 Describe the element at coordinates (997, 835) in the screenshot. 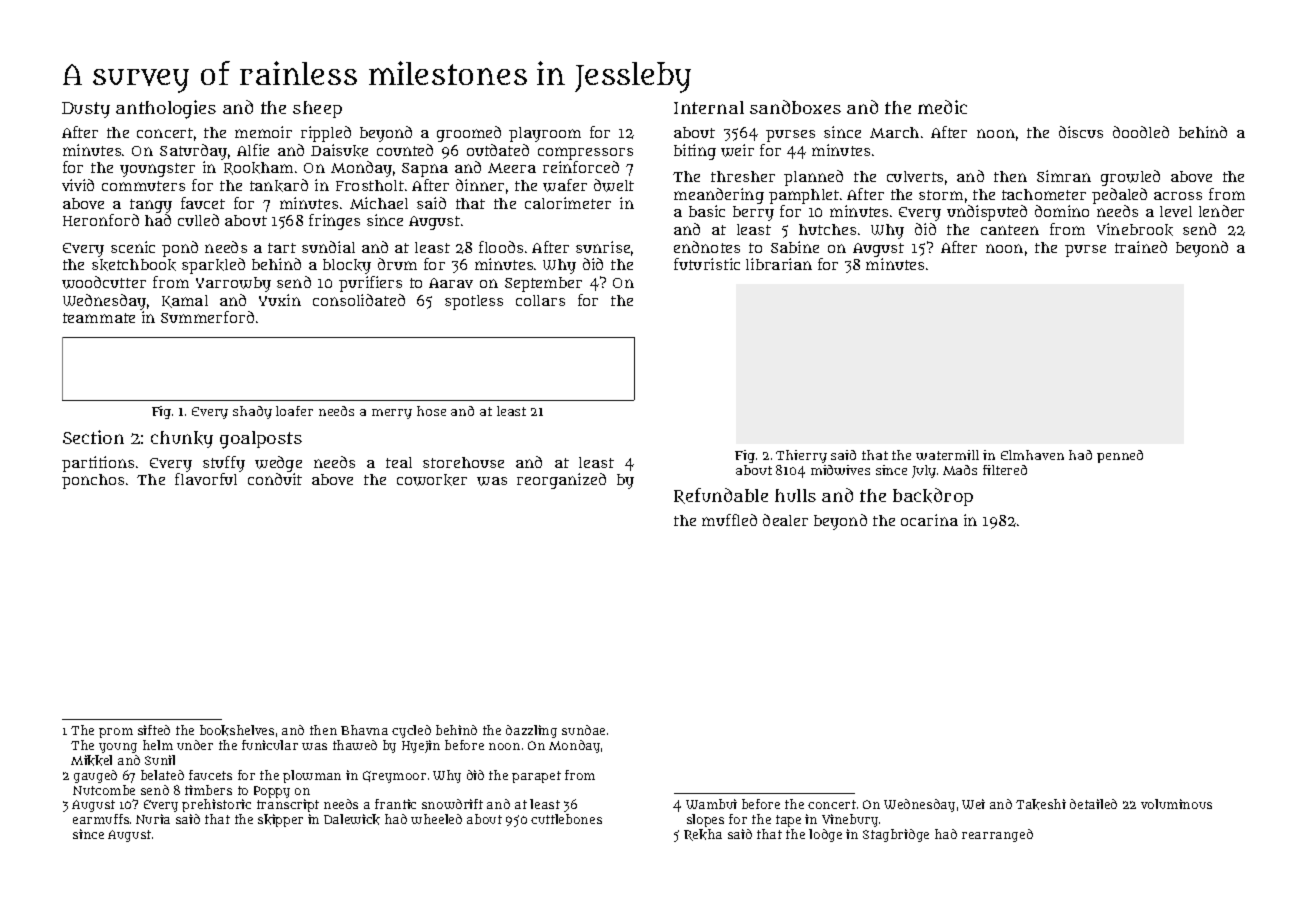

I see `rearranged` at that location.
